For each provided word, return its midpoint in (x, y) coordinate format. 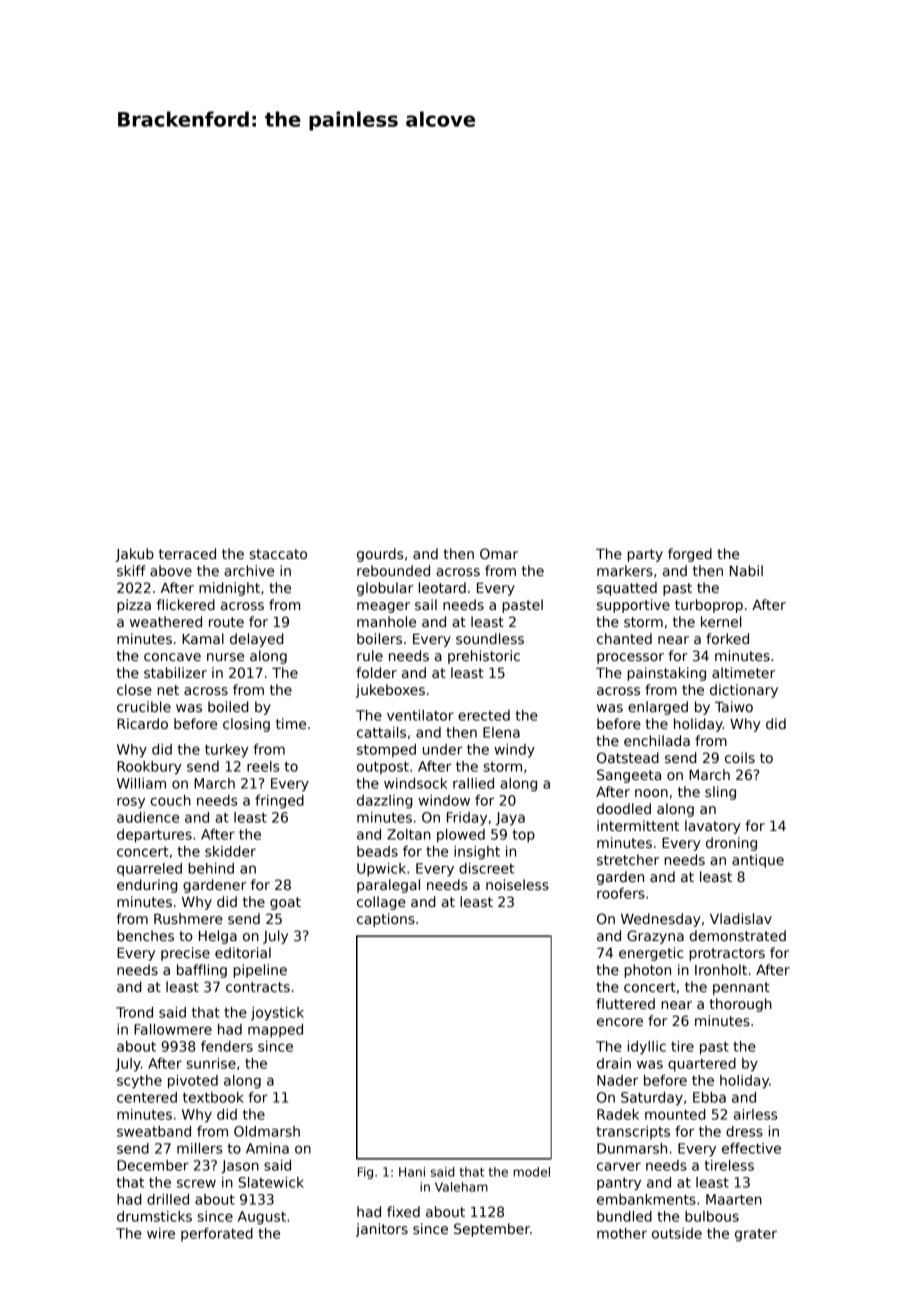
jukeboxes (390, 691)
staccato (278, 554)
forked (727, 638)
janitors (382, 1230)
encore (620, 1022)
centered (147, 1097)
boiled (228, 706)
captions (386, 920)
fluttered (625, 1003)
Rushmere (188, 918)
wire (161, 1233)
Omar (499, 553)
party (645, 555)
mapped (275, 1031)
